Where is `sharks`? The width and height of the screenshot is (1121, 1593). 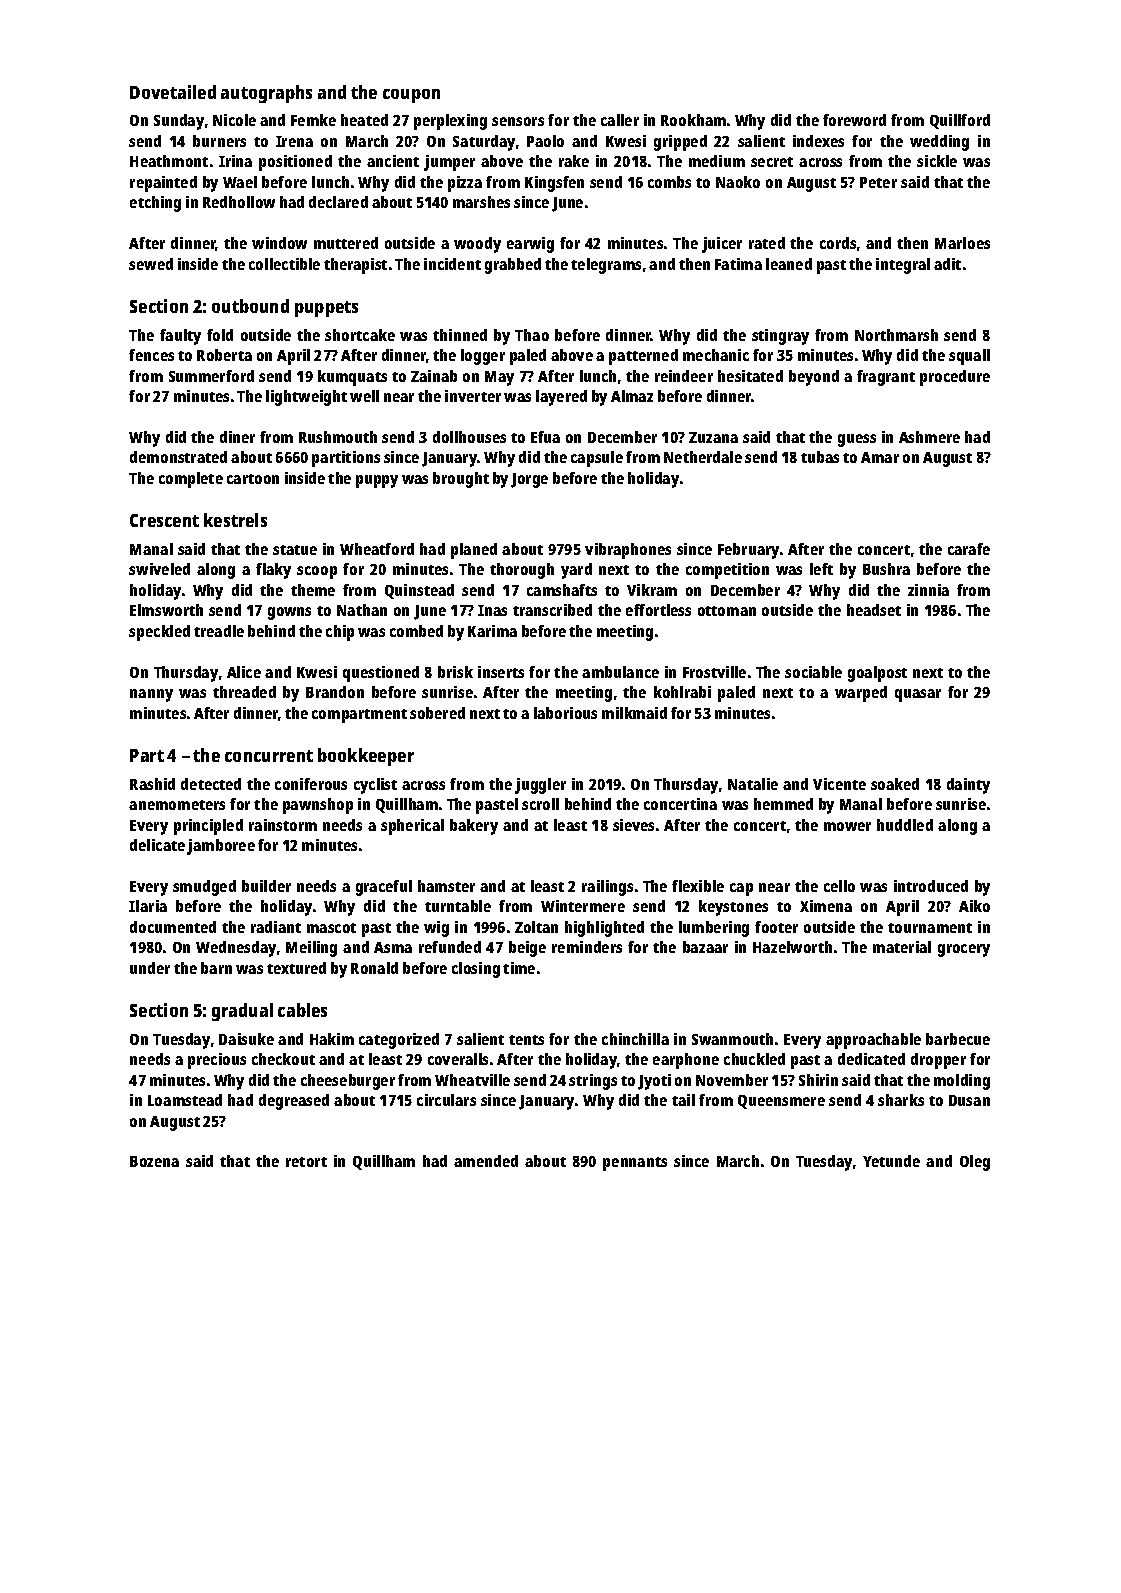 sharks is located at coordinates (901, 1100).
